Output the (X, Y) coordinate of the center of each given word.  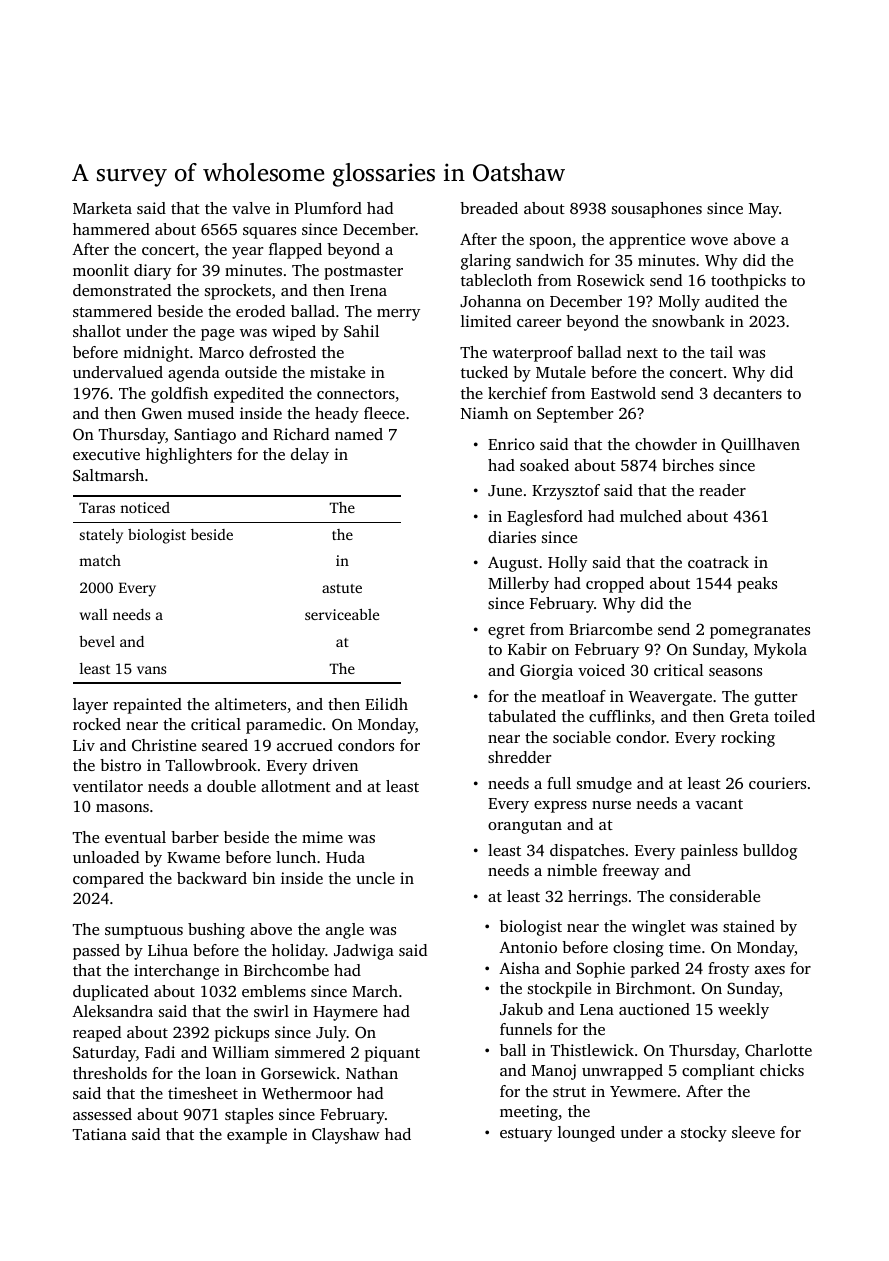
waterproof (532, 354)
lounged (586, 1134)
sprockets (238, 292)
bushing (216, 931)
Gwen (162, 413)
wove (709, 241)
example (257, 1136)
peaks (757, 585)
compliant (718, 1072)
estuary (526, 1135)
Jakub (521, 1009)
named (359, 434)
